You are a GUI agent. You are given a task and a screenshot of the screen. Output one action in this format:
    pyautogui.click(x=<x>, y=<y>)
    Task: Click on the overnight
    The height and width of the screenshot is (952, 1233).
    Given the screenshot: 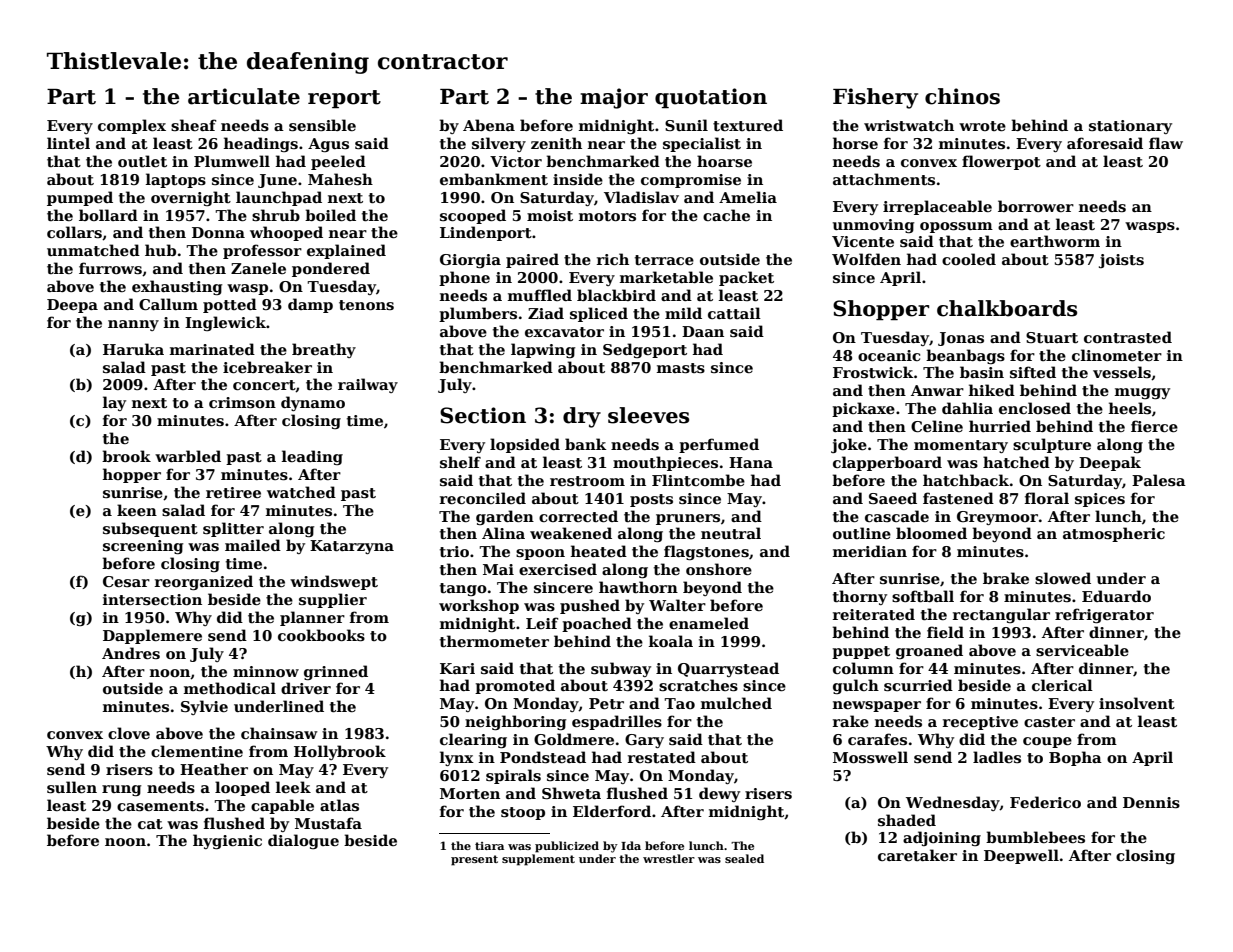 What is the action you would take?
    pyautogui.click(x=191, y=198)
